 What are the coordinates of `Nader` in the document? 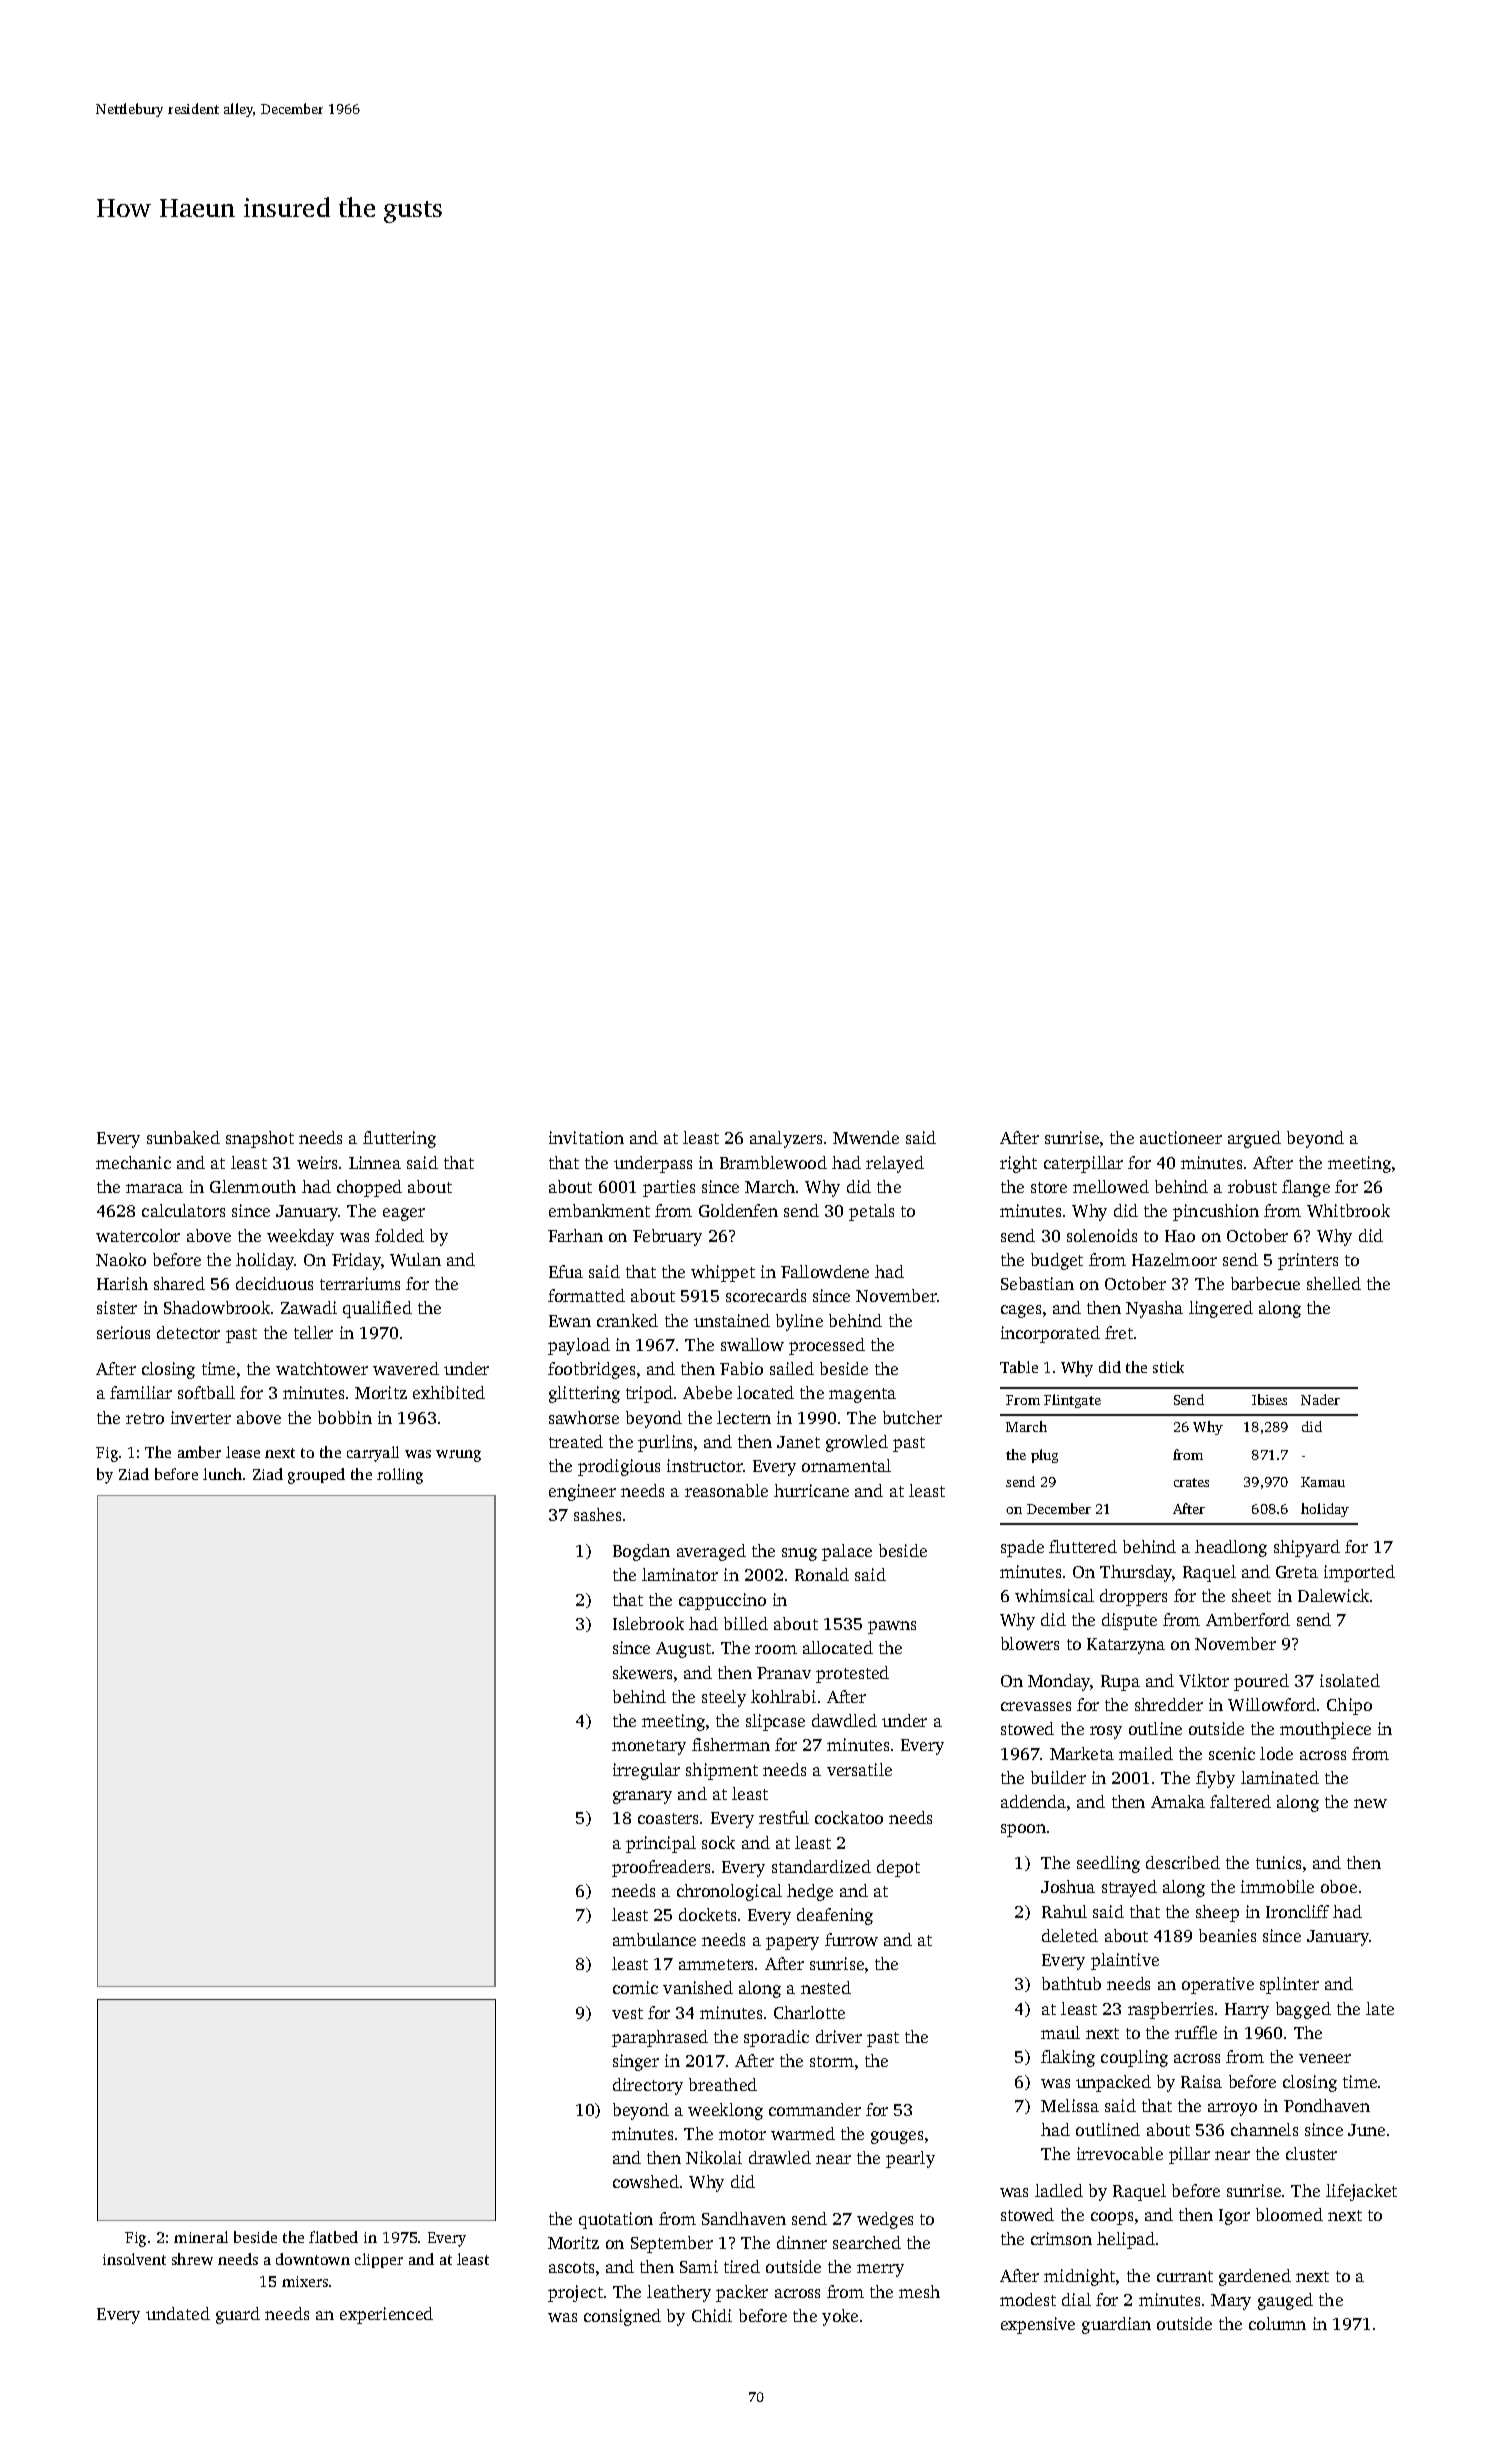 It's located at (1320, 1399).
